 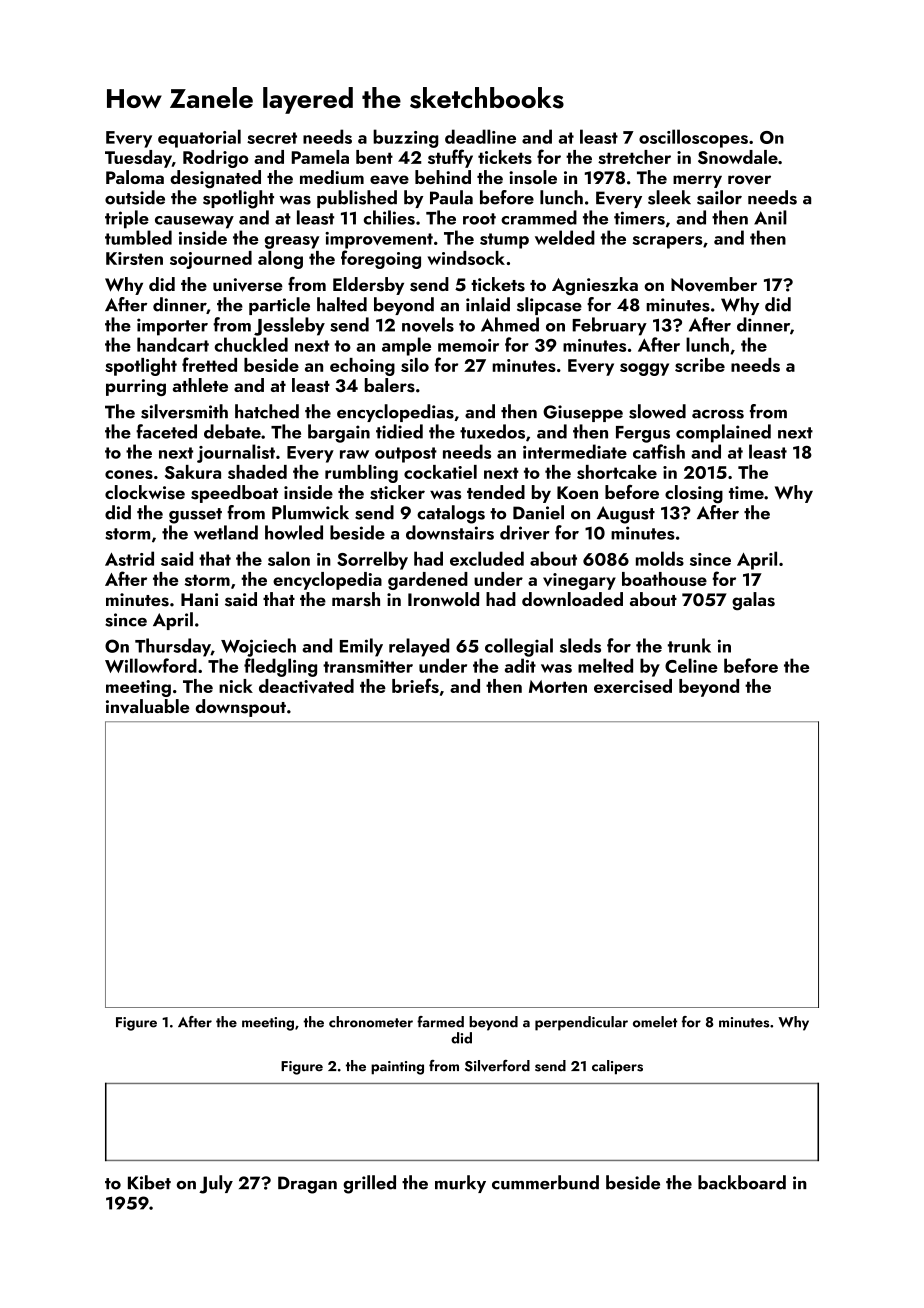 What do you see at coordinates (742, 1182) in the screenshot?
I see `backboard` at bounding box center [742, 1182].
